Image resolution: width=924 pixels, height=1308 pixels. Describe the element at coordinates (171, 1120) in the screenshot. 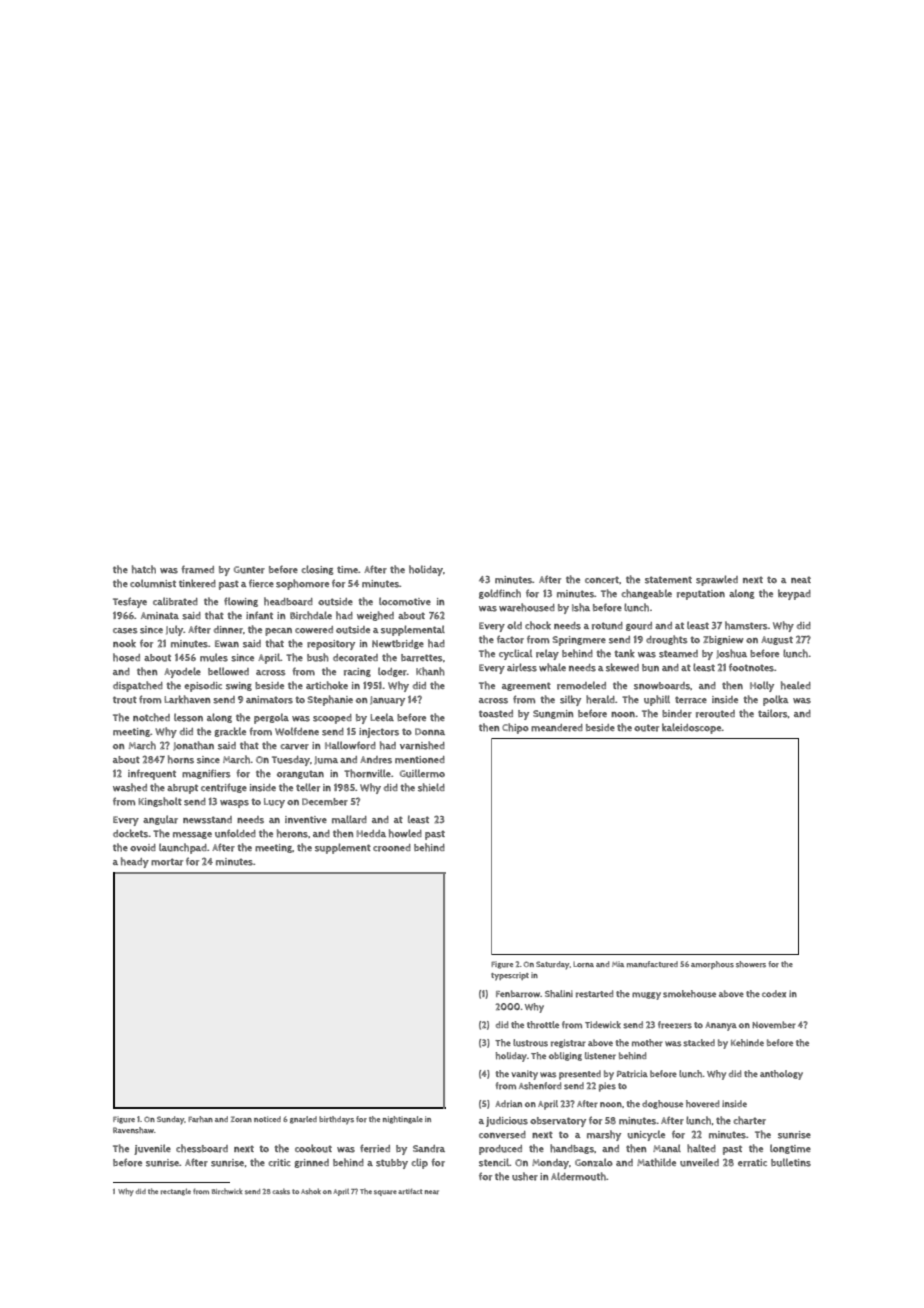

I see `Sunday` at that location.
